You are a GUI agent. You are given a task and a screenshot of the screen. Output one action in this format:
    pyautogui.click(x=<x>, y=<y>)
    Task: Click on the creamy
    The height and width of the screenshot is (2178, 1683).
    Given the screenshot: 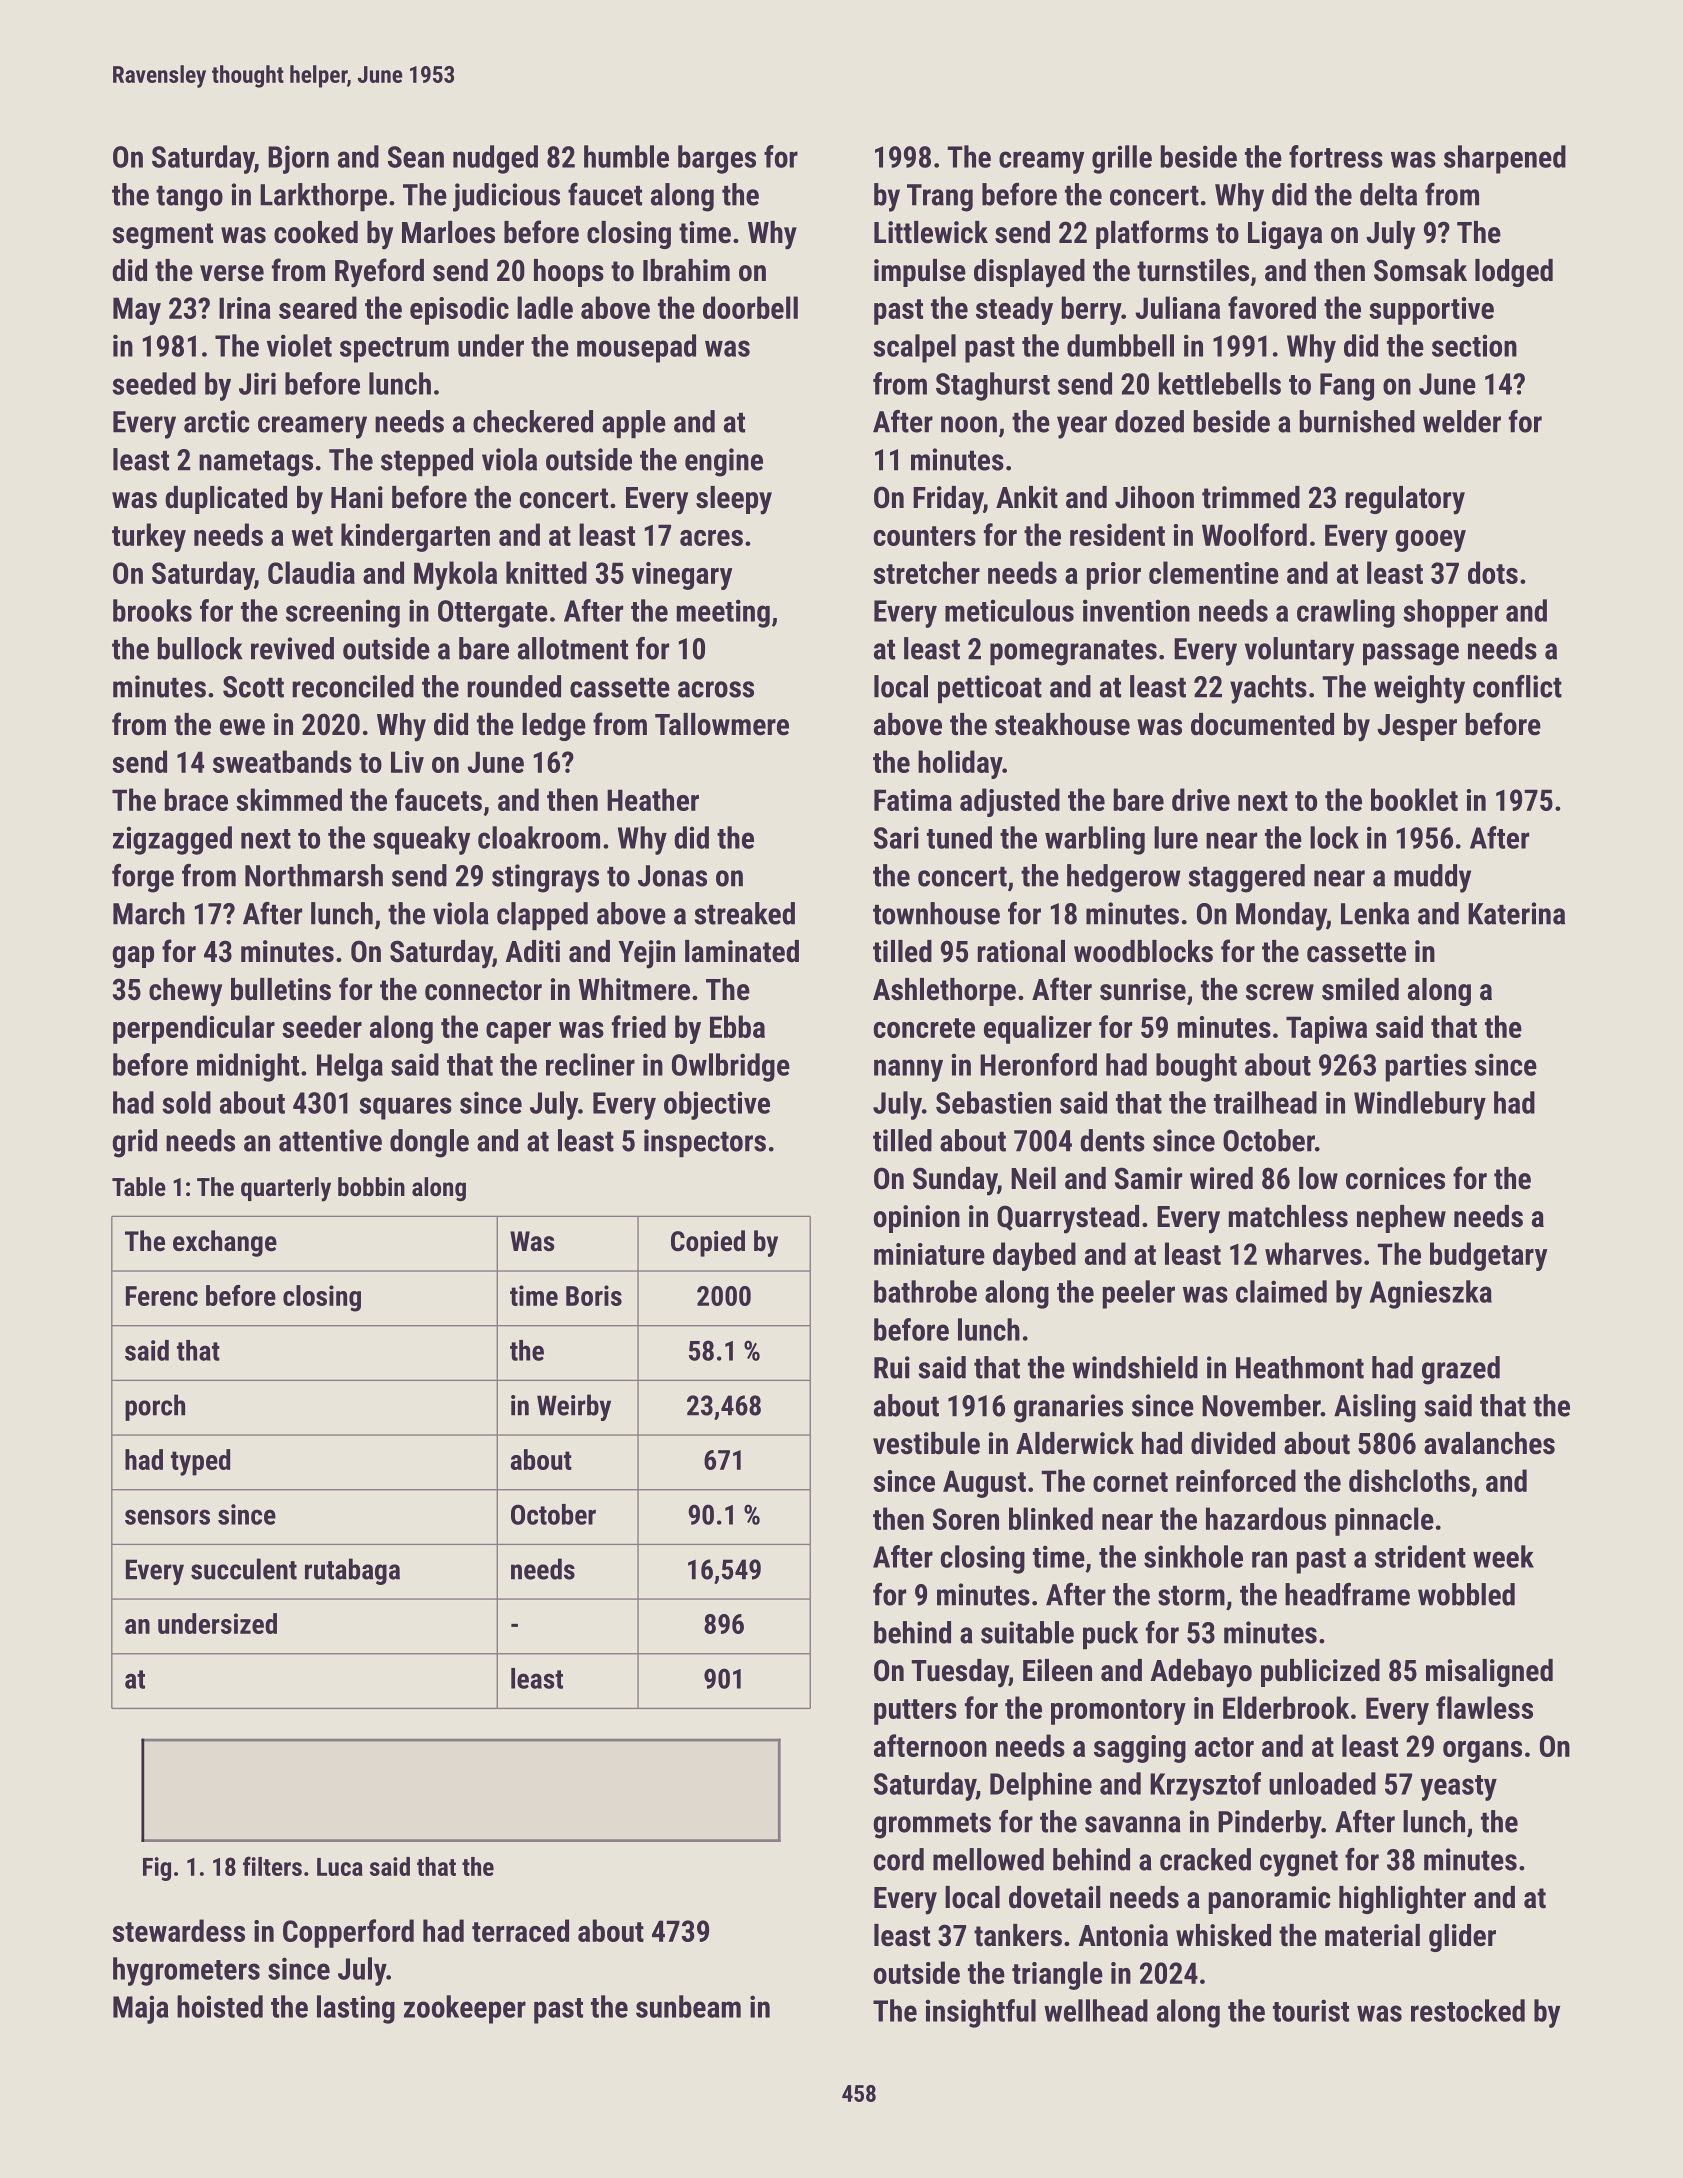 What is the action you would take?
    pyautogui.click(x=1041, y=162)
